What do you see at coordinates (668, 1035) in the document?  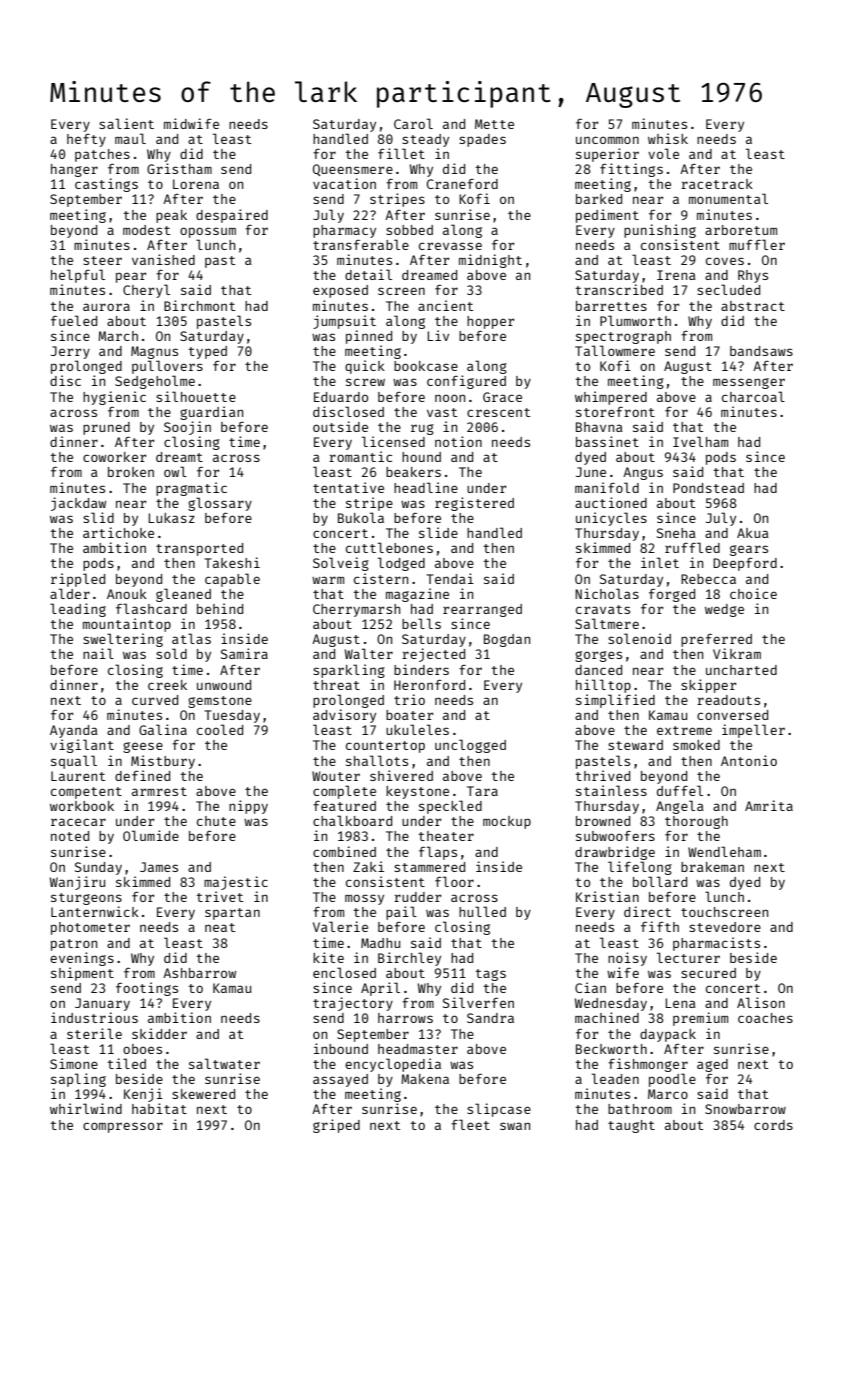 I see `daypack` at bounding box center [668, 1035].
